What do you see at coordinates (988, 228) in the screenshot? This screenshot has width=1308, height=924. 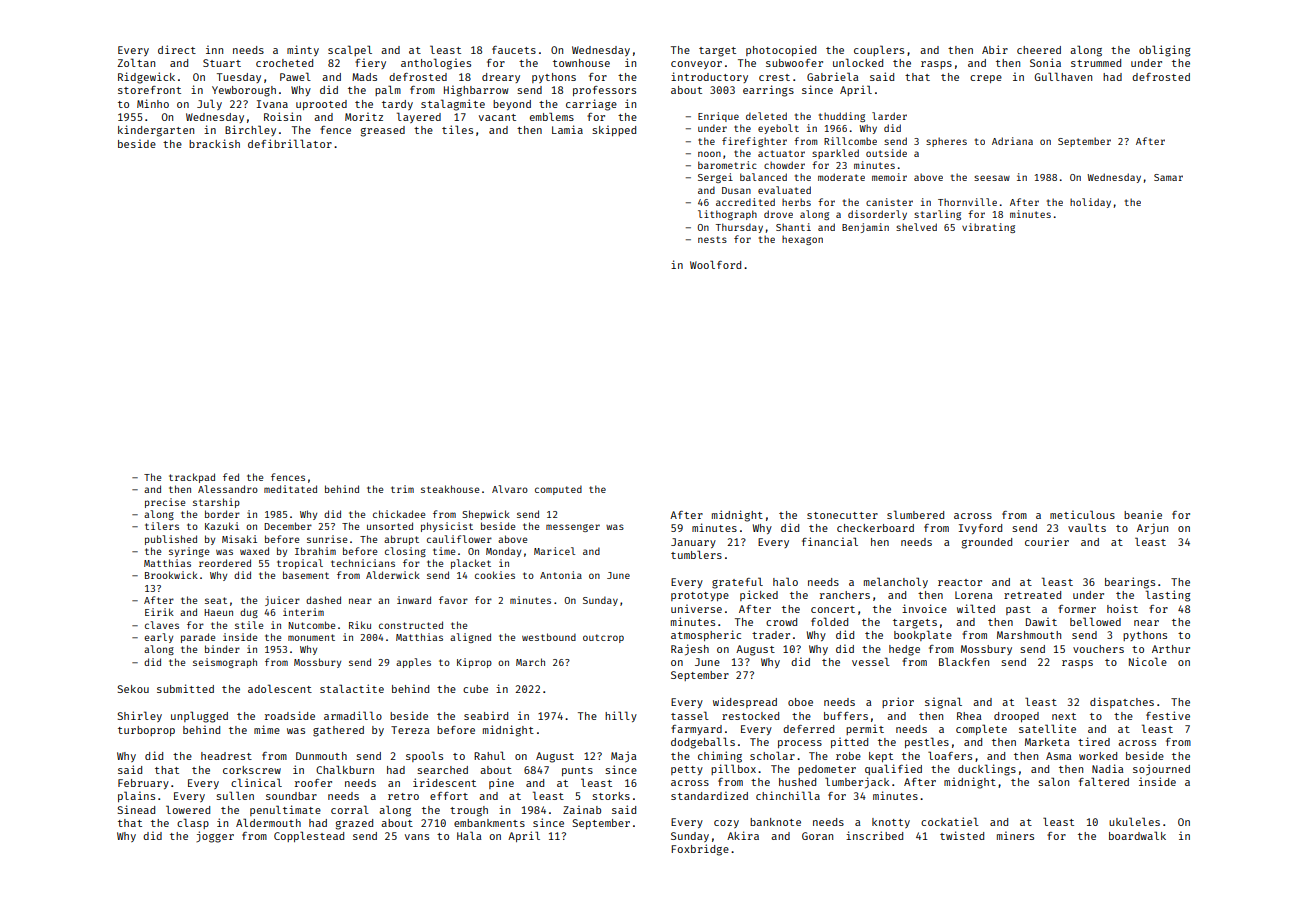 I see `vibrating` at bounding box center [988, 228].
